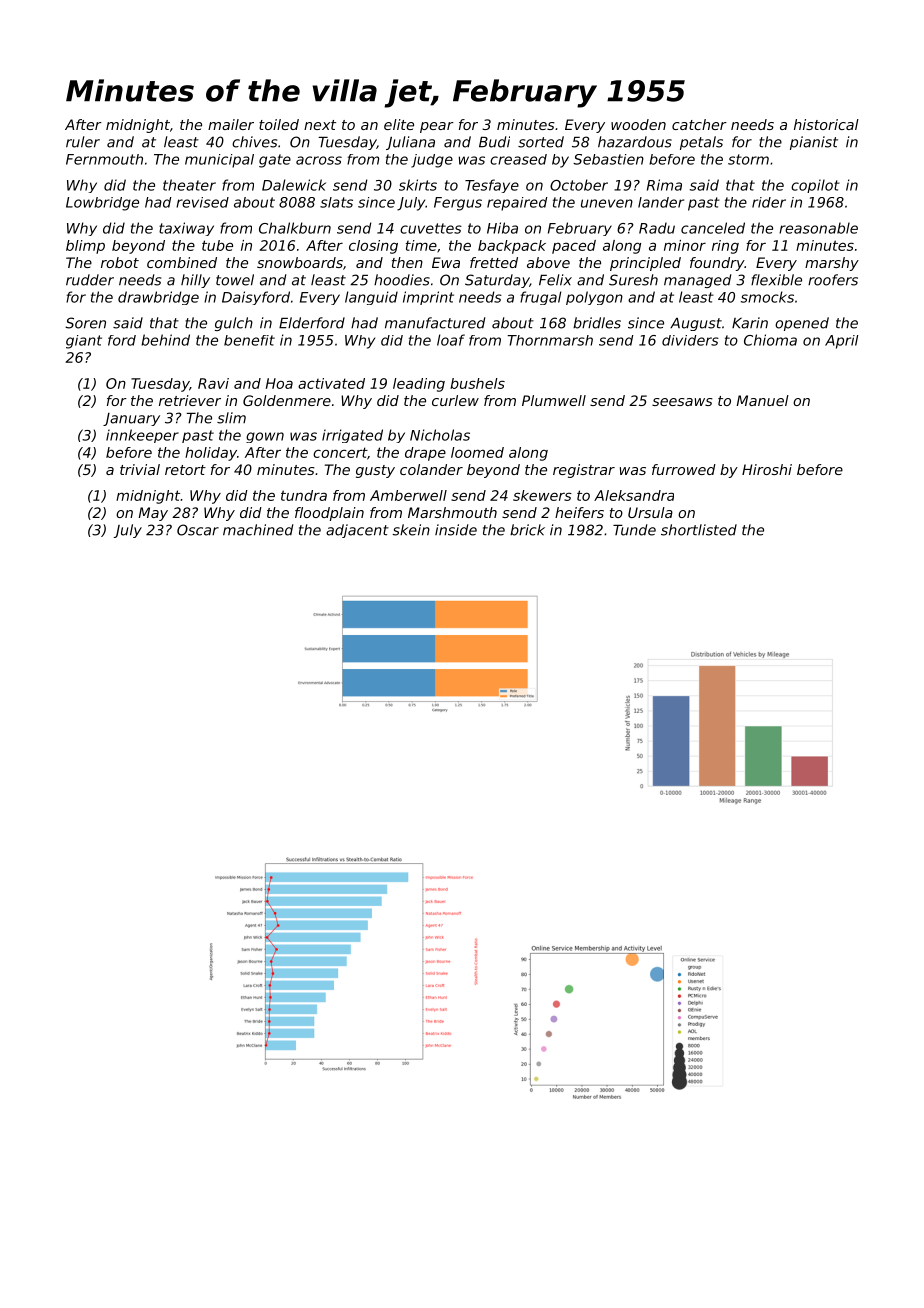 The image size is (924, 1308). What do you see at coordinates (189, 185) in the screenshot?
I see `theater` at bounding box center [189, 185].
